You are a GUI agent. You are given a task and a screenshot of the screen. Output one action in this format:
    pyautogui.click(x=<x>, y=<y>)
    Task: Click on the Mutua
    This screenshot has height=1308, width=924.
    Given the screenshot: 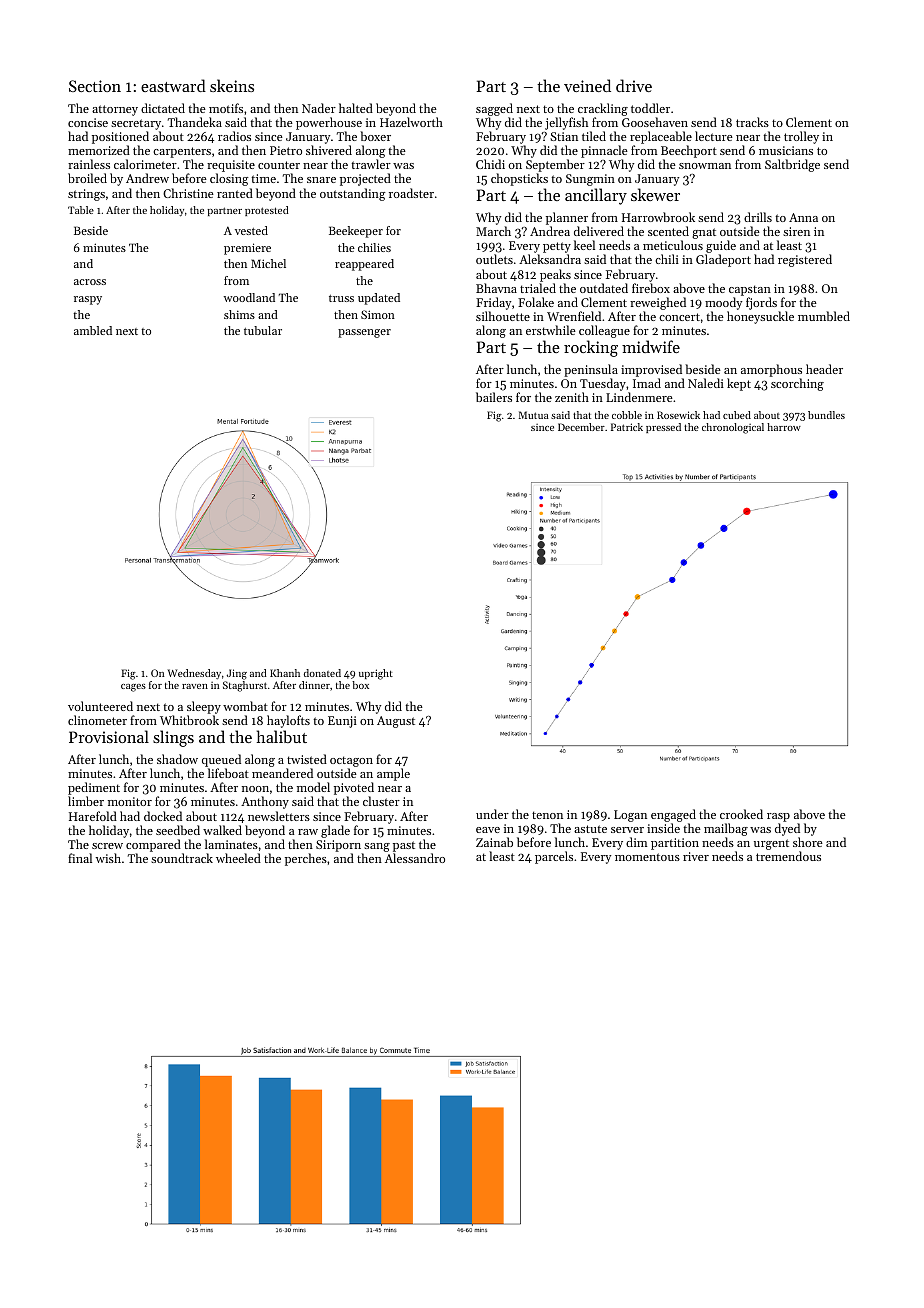 What is the action you would take?
    pyautogui.click(x=534, y=415)
